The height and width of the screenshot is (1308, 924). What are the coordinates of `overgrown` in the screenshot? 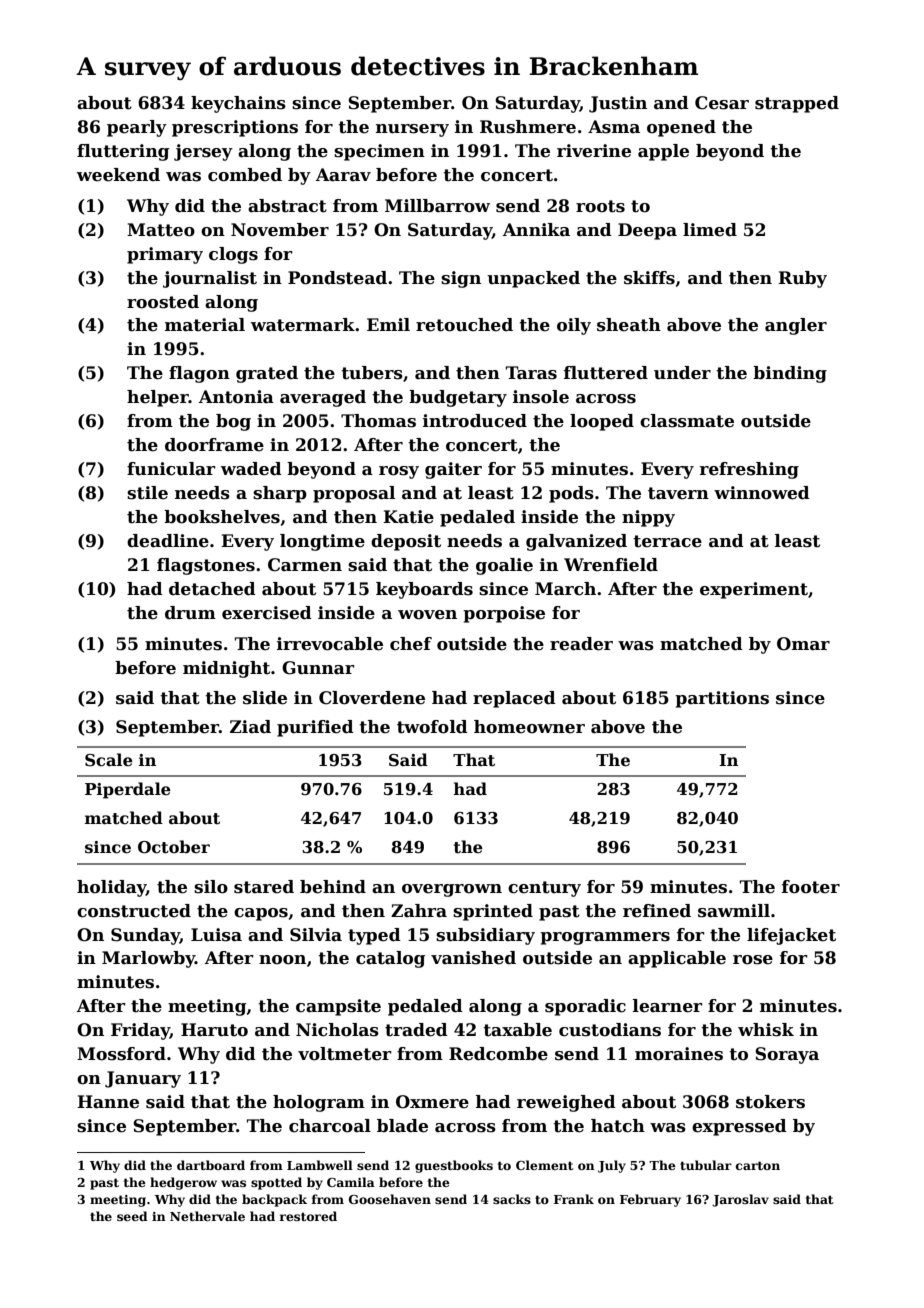 It's located at (452, 890).
